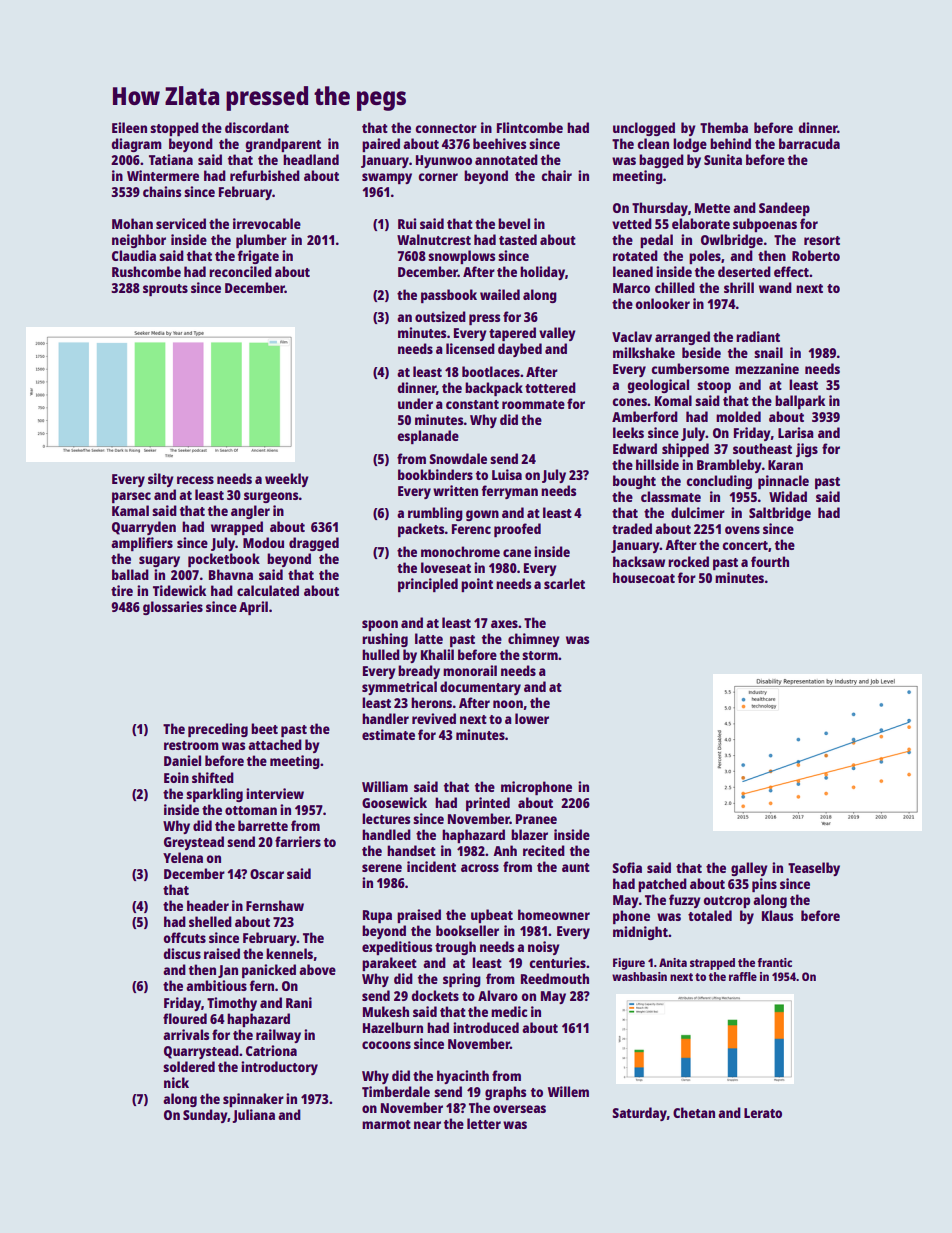 The width and height of the document is (952, 1233). I want to click on shrill, so click(739, 287).
